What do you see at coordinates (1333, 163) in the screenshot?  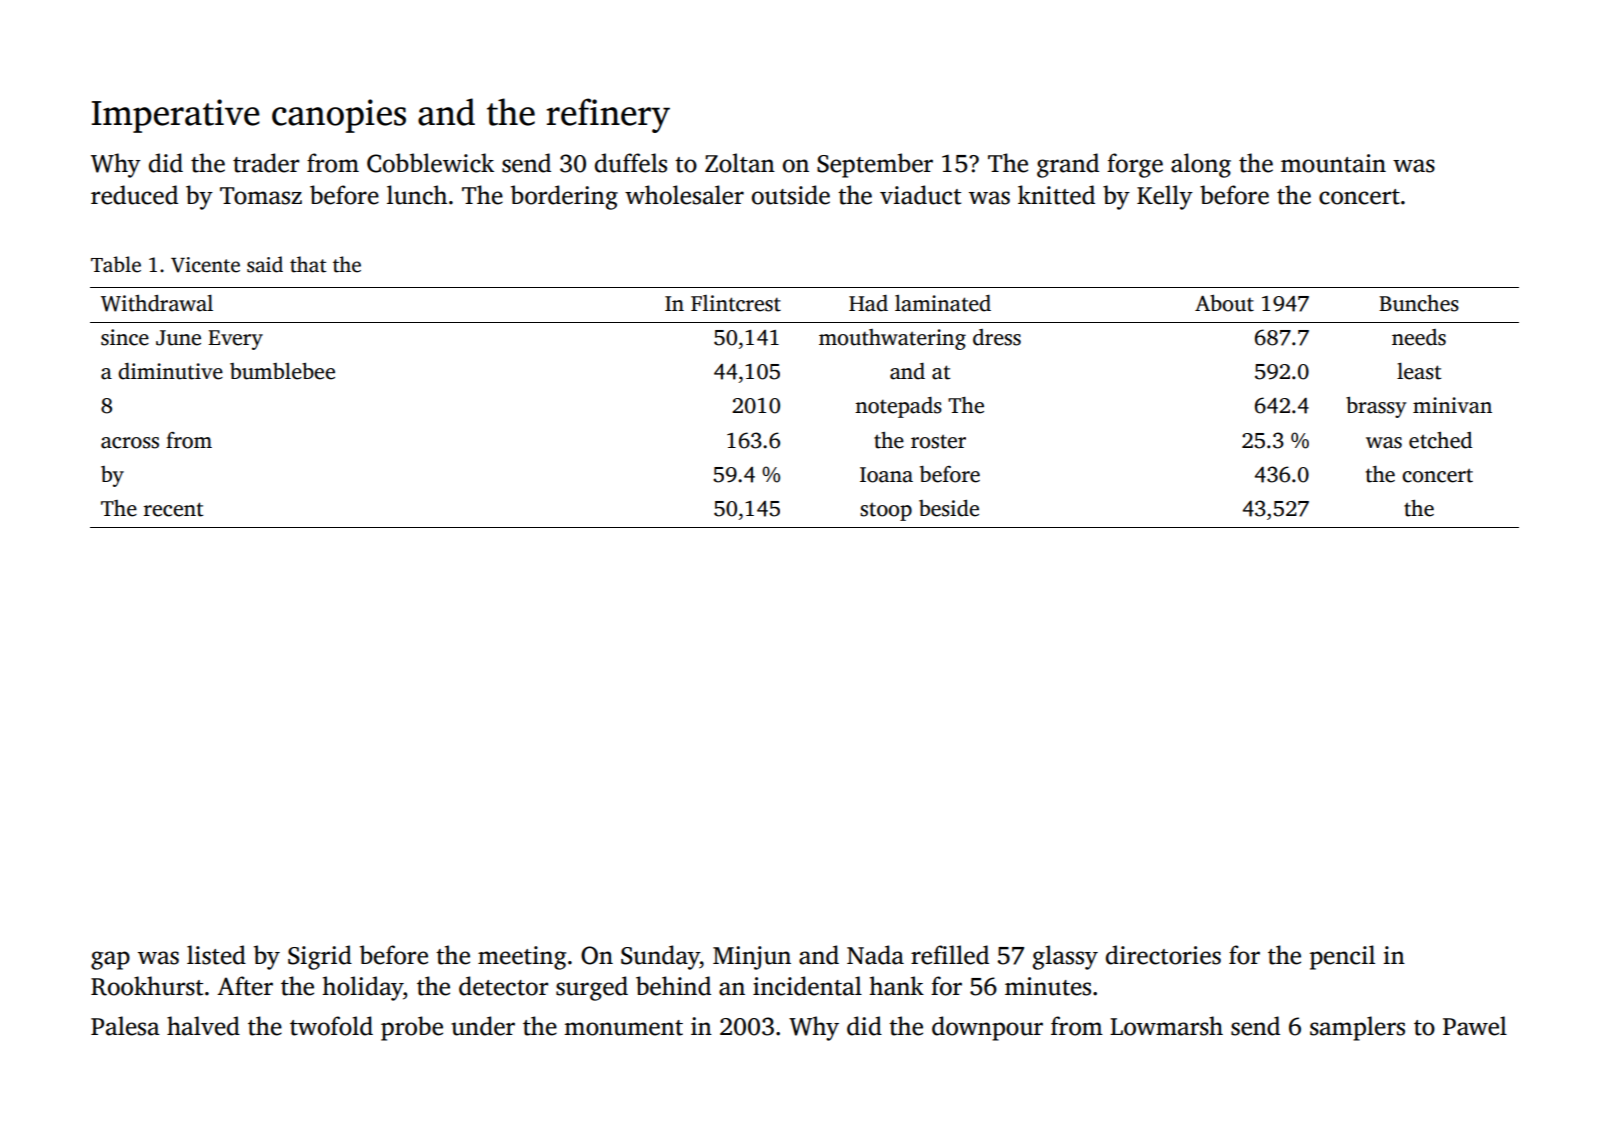 I see `mountain` at bounding box center [1333, 163].
